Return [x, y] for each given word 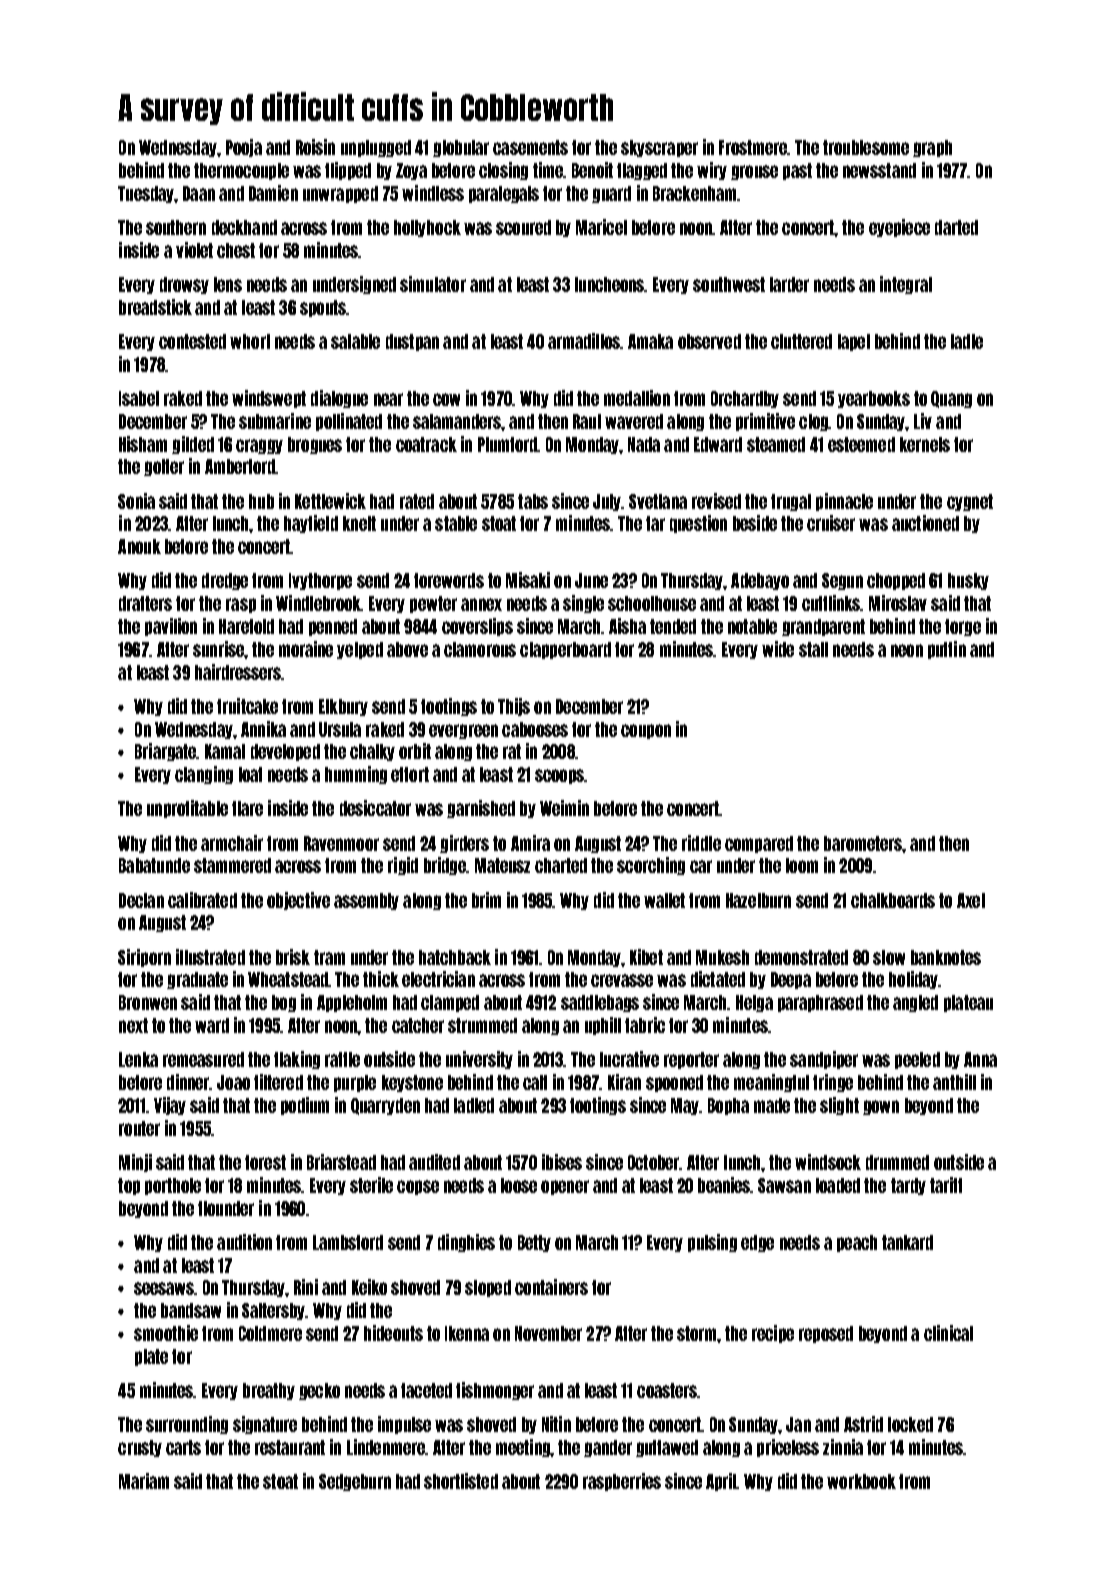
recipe [773, 1334]
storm [696, 1333]
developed [285, 752]
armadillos [584, 341]
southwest [729, 284]
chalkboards [893, 900]
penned [333, 627]
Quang [951, 399]
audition [244, 1242]
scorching [651, 866]
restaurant [290, 1447]
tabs [533, 501]
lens [228, 284]
